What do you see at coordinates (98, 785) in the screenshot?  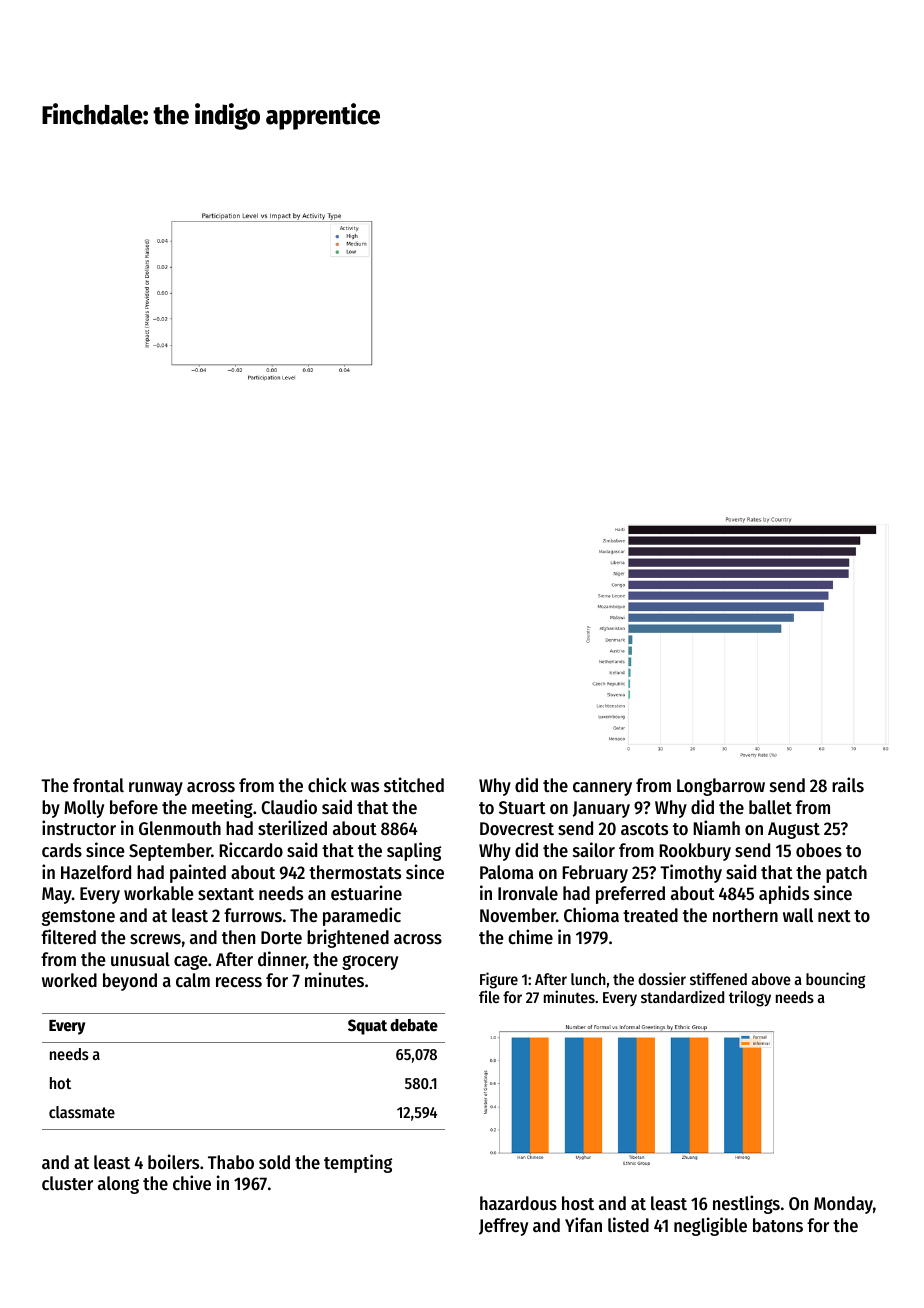 I see `frontal` at bounding box center [98, 785].
